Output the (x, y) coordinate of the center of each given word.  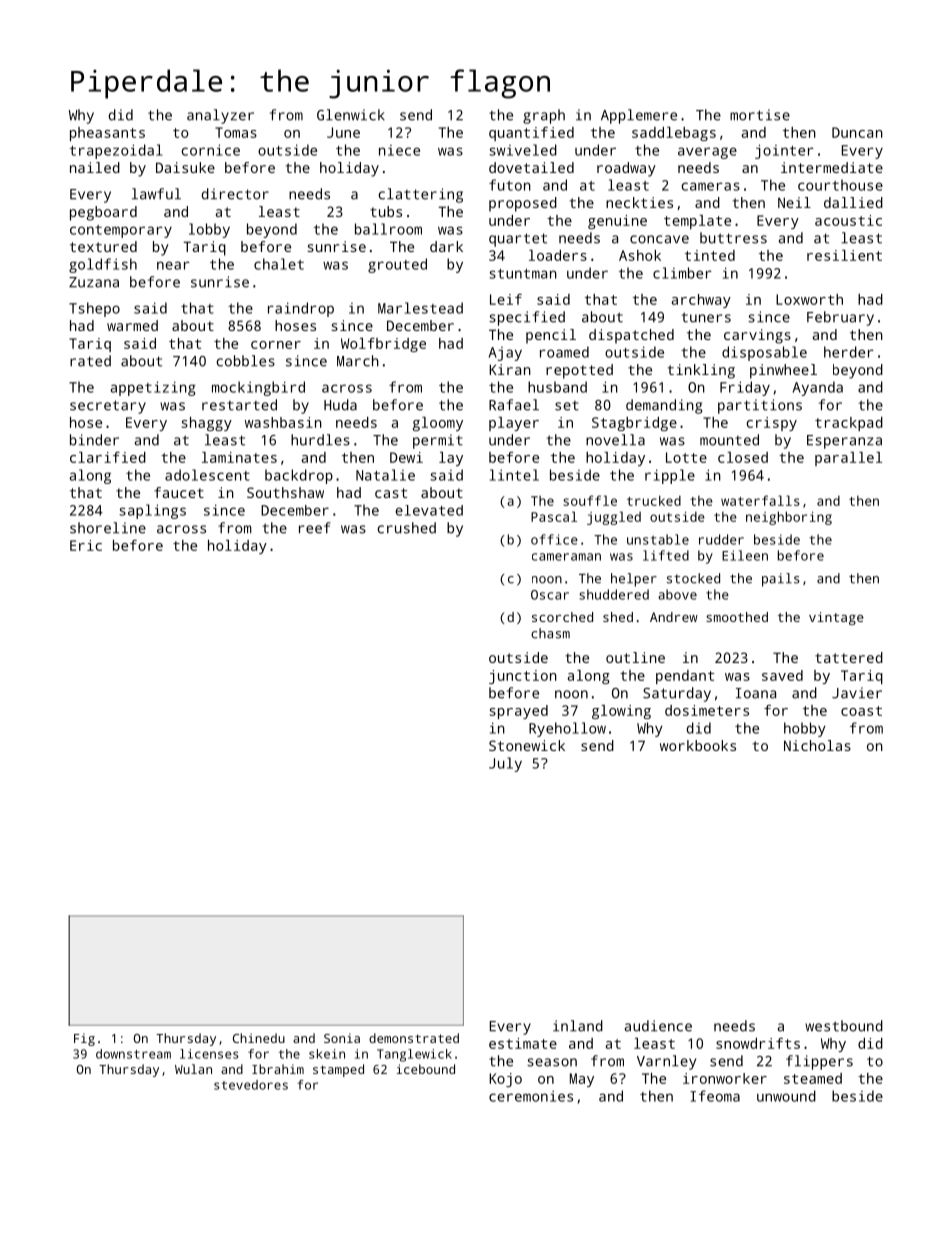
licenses (209, 1054)
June (343, 132)
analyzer (220, 116)
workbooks (698, 745)
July (505, 764)
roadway (626, 169)
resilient (844, 255)
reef (315, 528)
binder (94, 440)
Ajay (505, 354)
